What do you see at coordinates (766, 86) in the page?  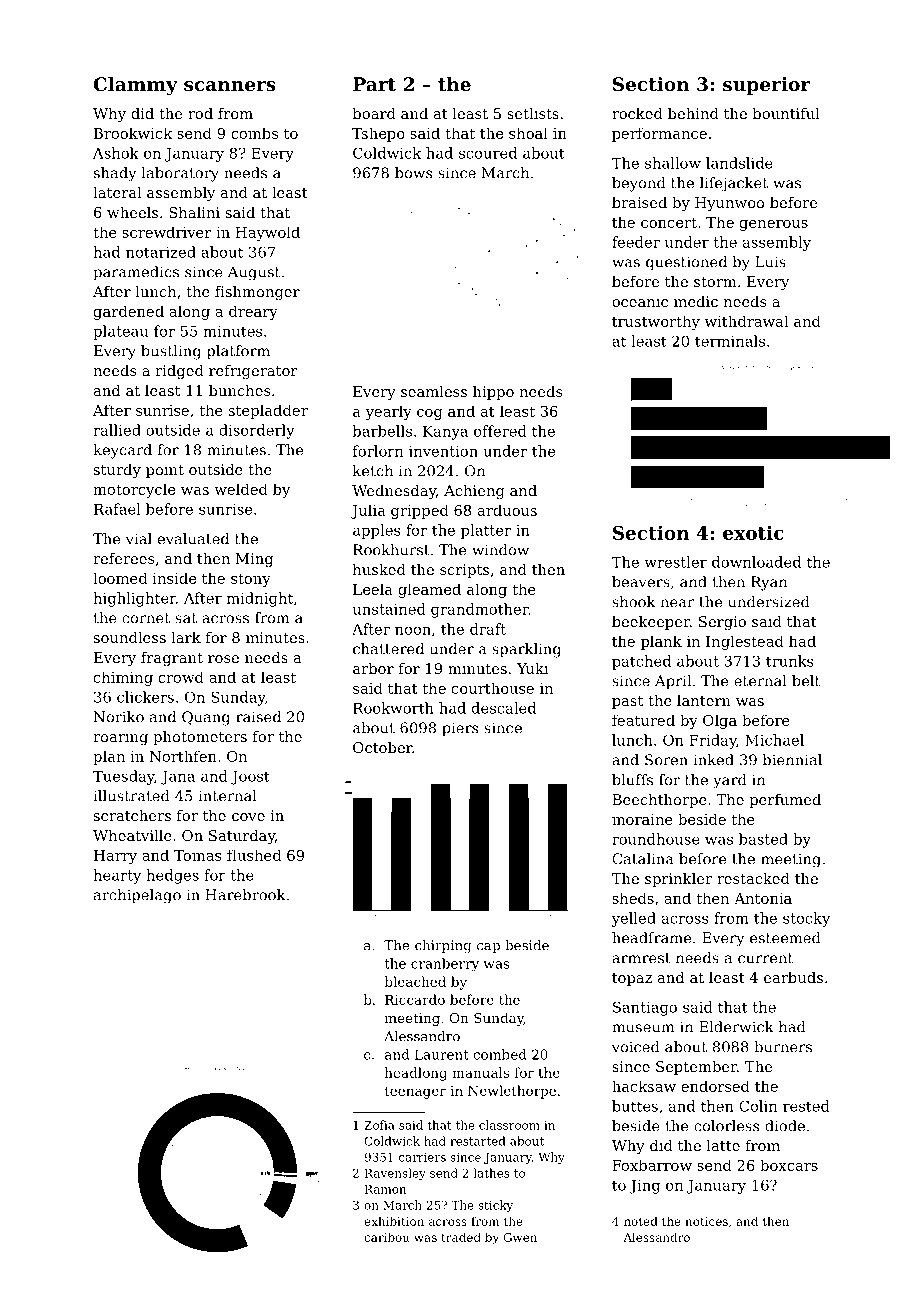 I see `superior` at bounding box center [766, 86].
